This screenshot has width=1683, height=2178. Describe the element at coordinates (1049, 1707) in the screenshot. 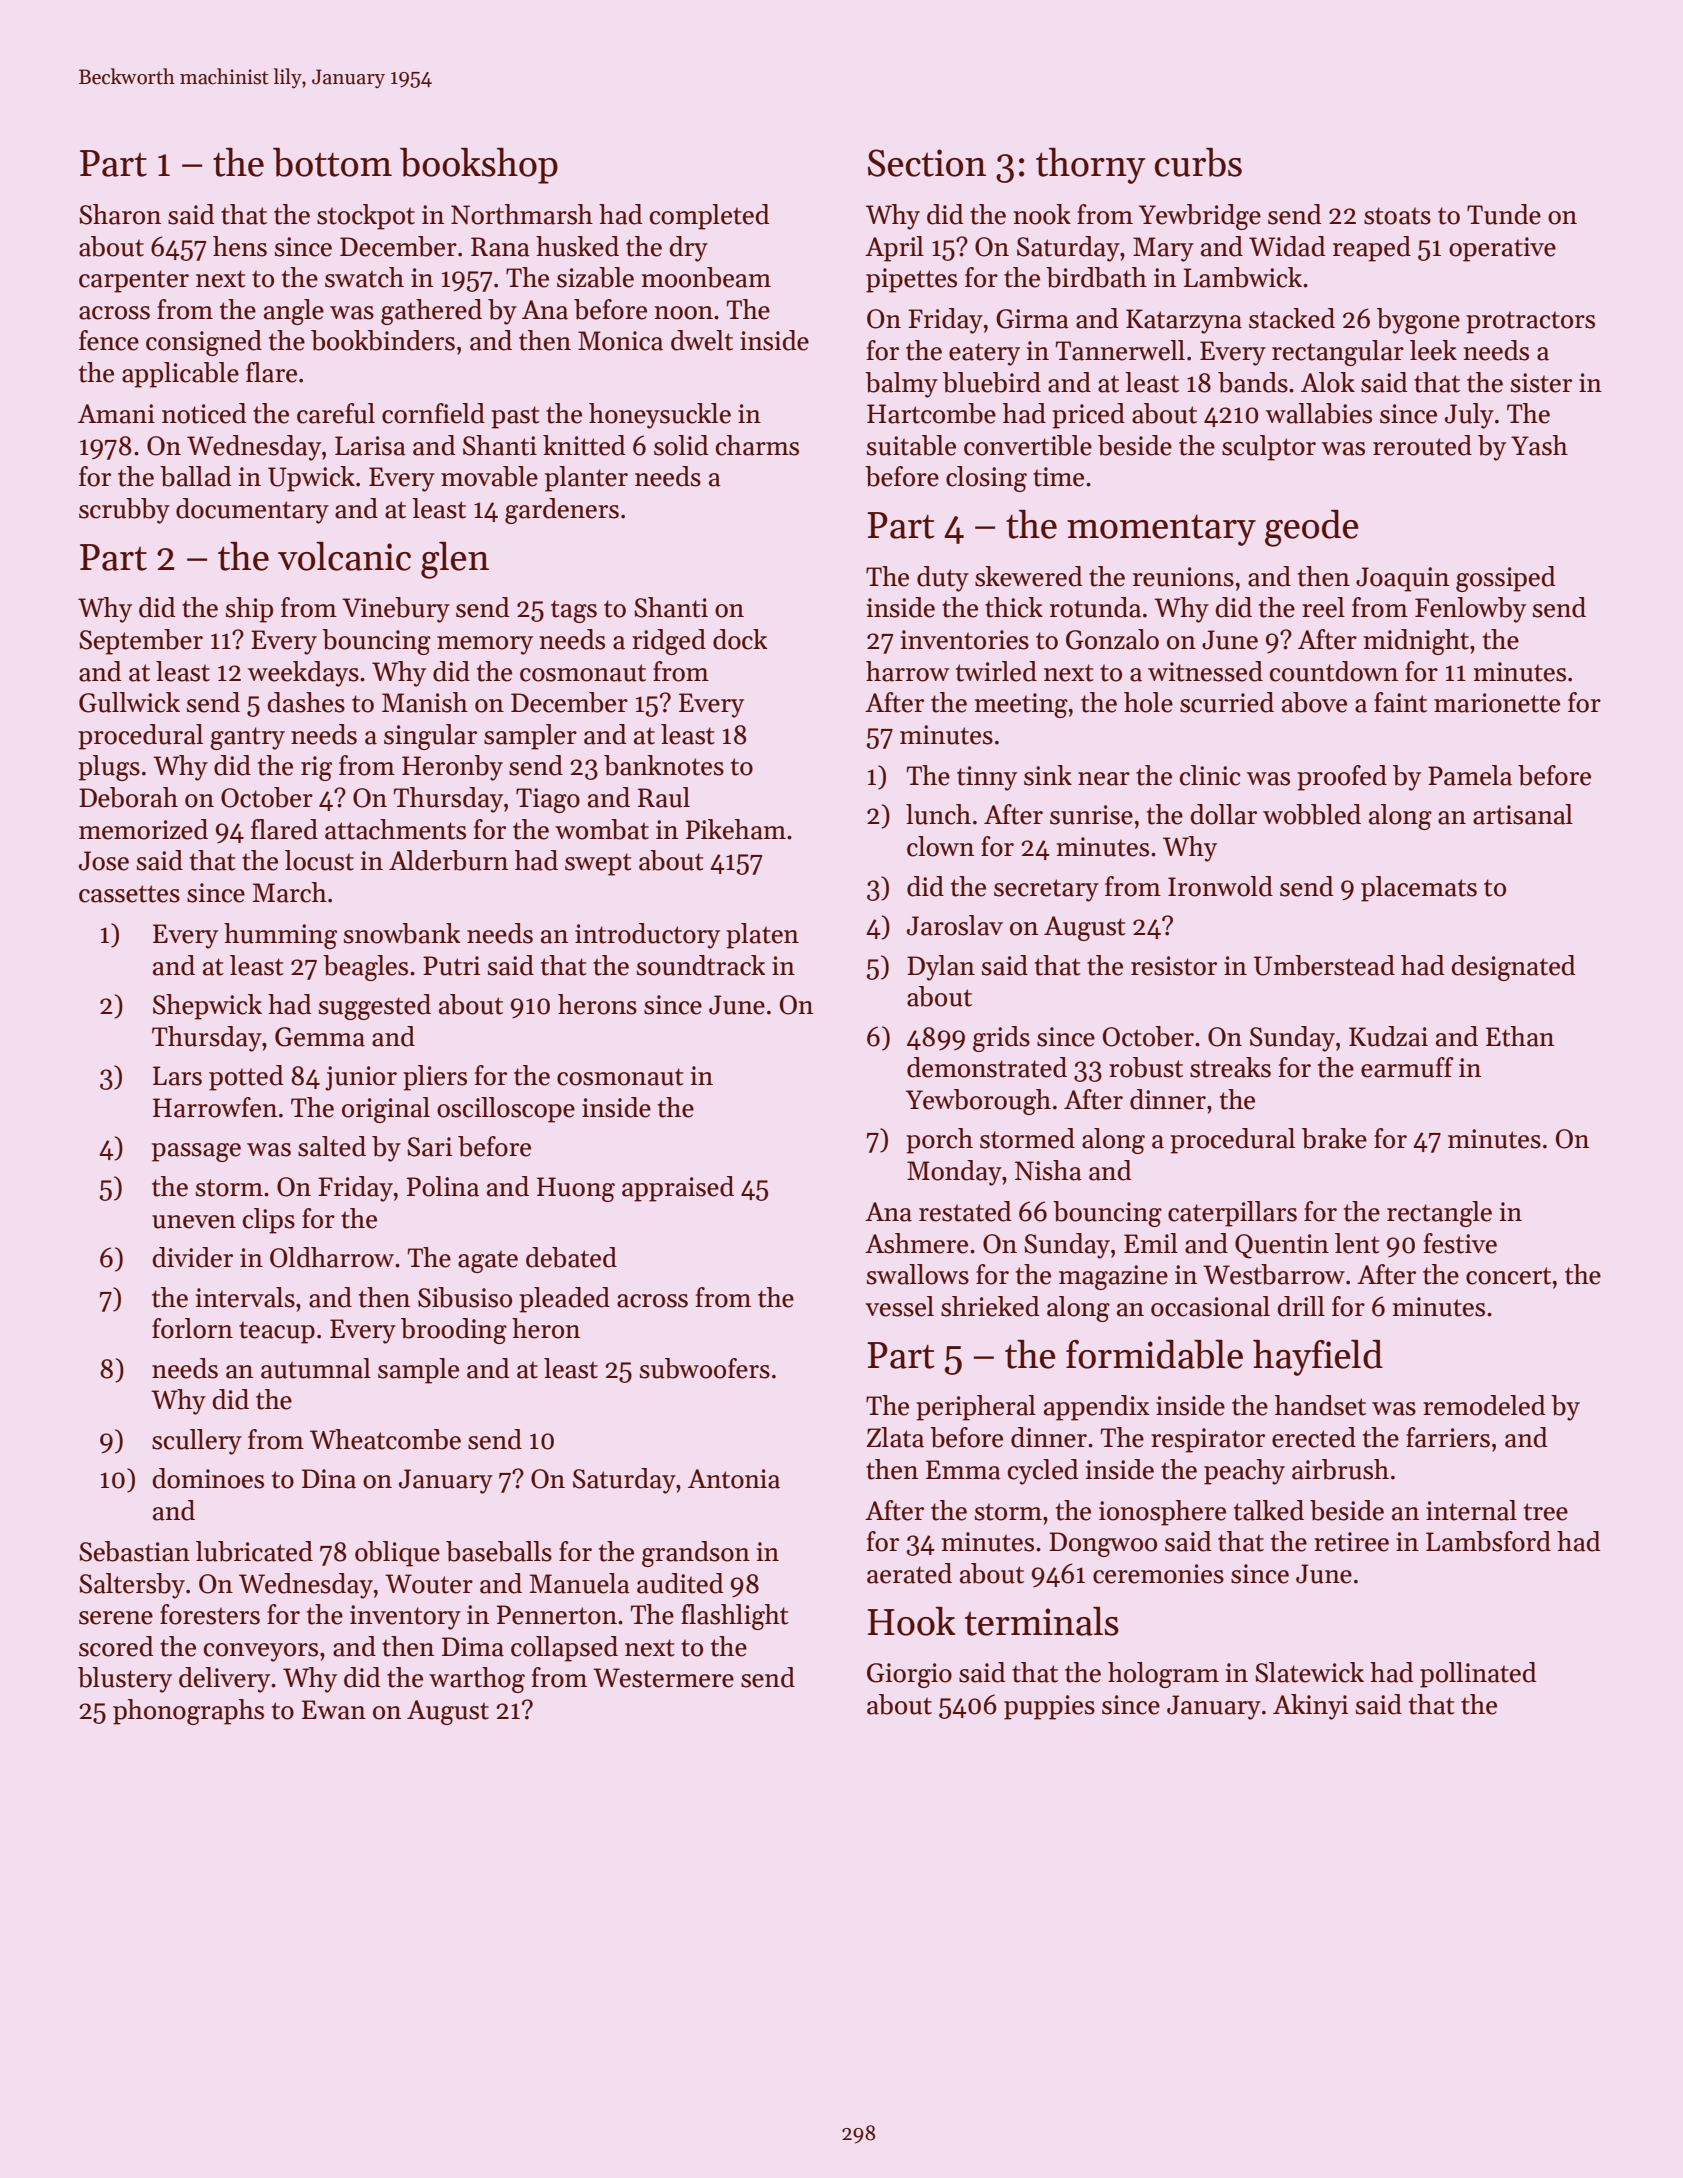

I see `puppies` at that location.
